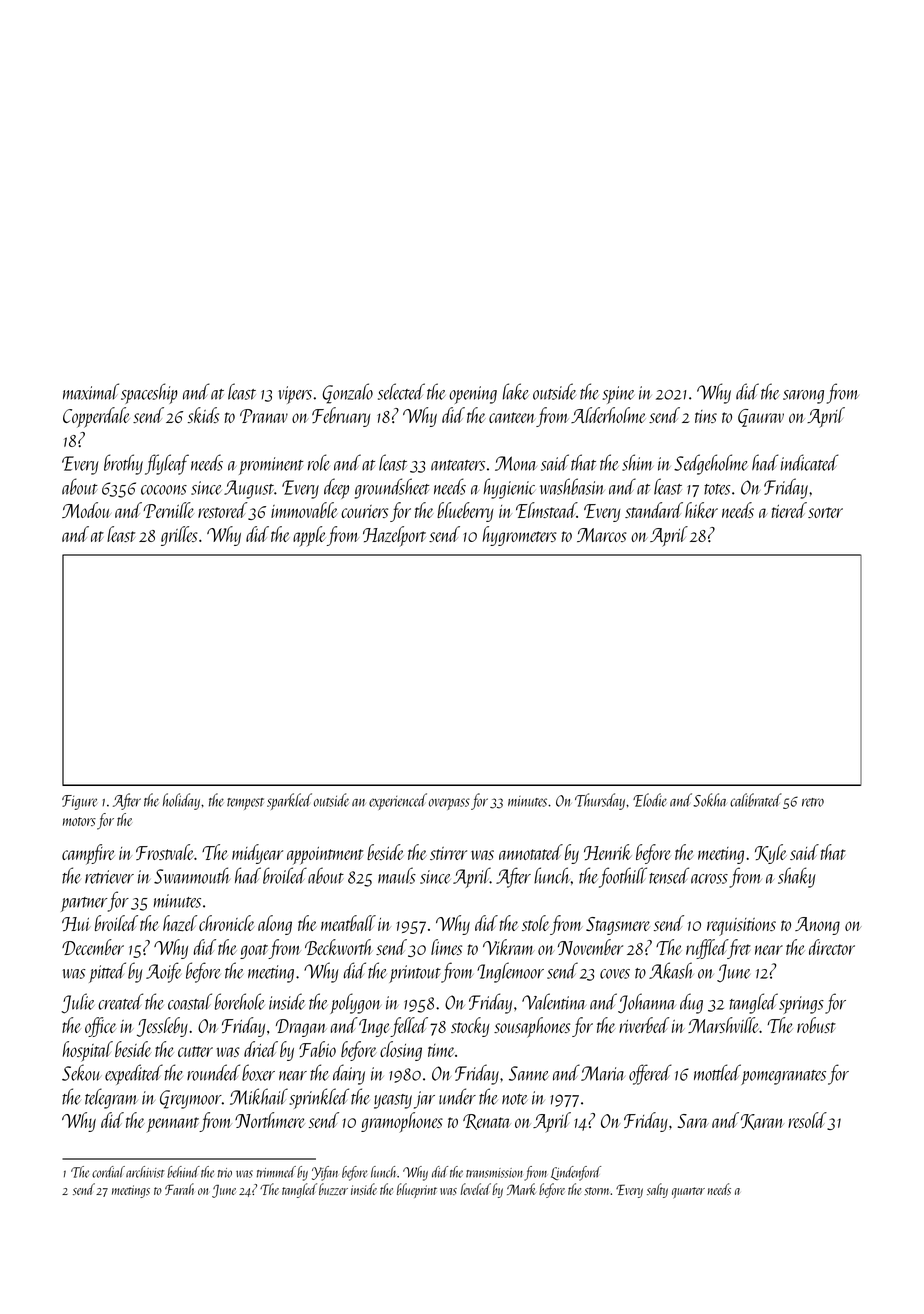 The height and width of the screenshot is (1314, 924). I want to click on Mark, so click(521, 1189).
